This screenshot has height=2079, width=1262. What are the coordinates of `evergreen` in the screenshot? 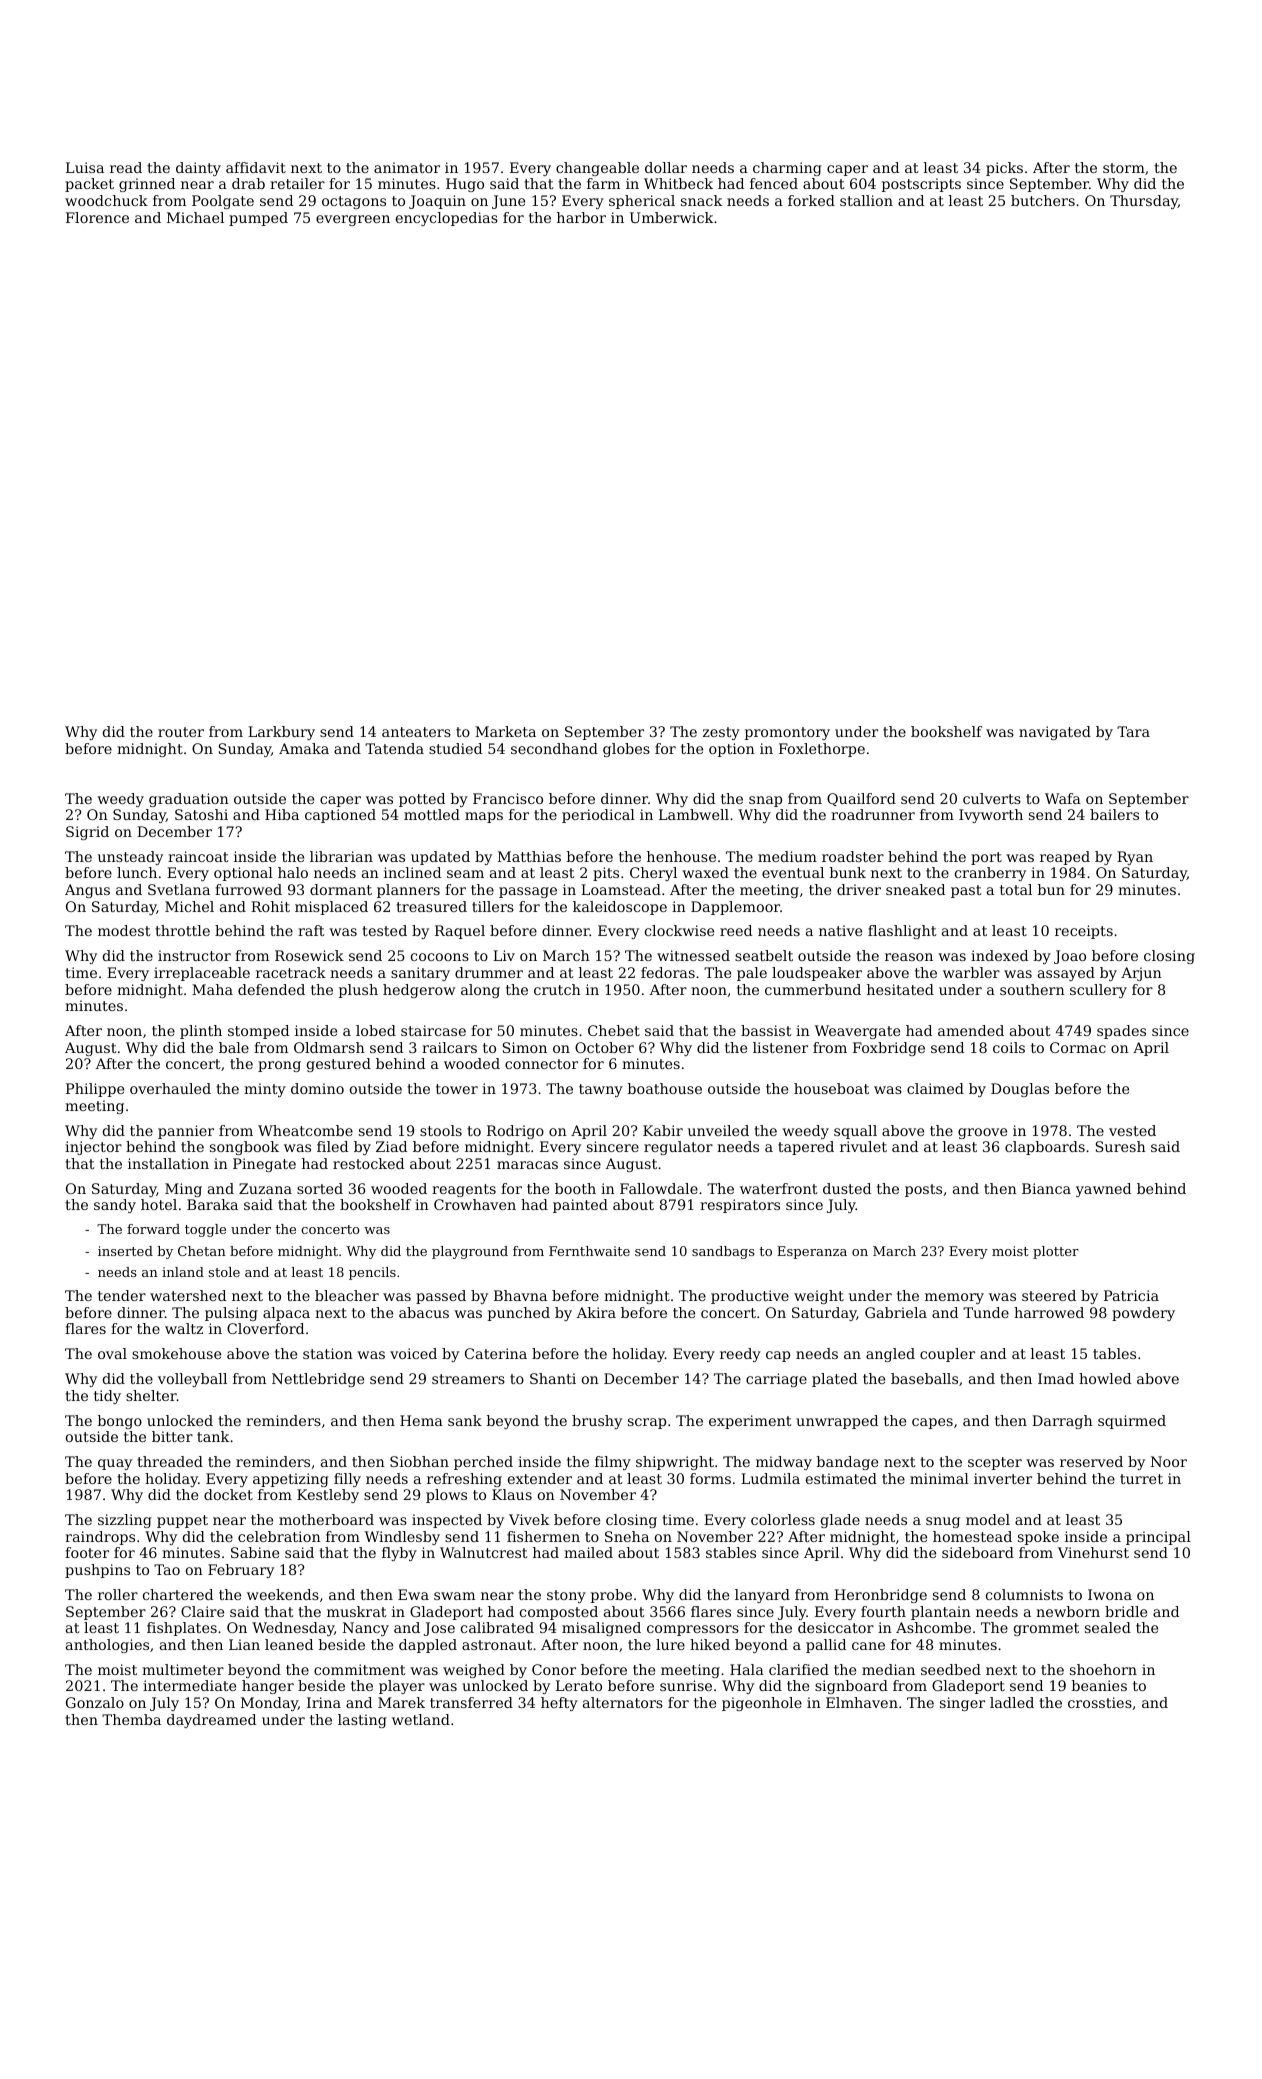 It's located at (353, 220).
